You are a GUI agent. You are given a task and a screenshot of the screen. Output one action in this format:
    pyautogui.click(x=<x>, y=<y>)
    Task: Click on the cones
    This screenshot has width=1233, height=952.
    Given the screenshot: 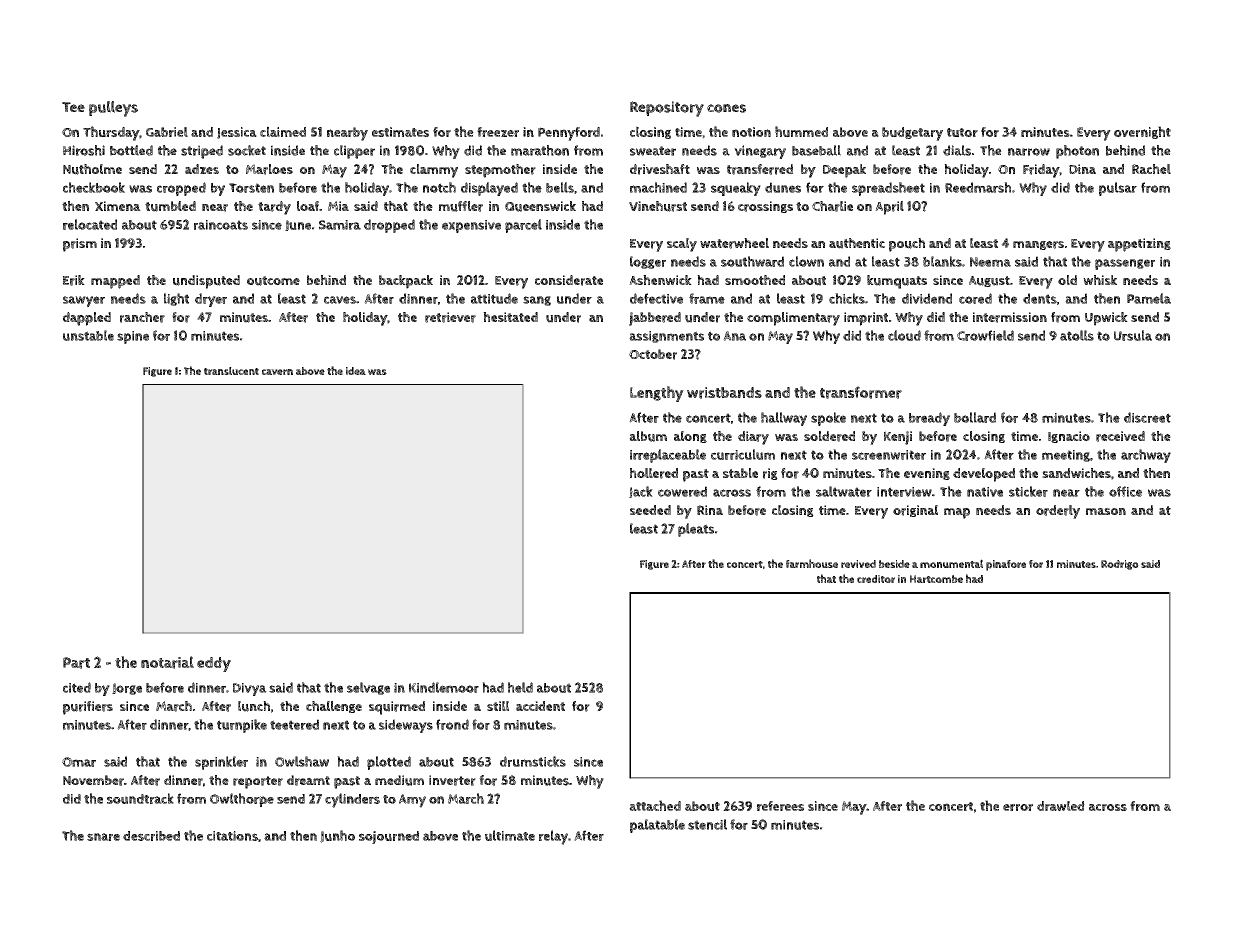 What is the action you would take?
    pyautogui.click(x=726, y=108)
